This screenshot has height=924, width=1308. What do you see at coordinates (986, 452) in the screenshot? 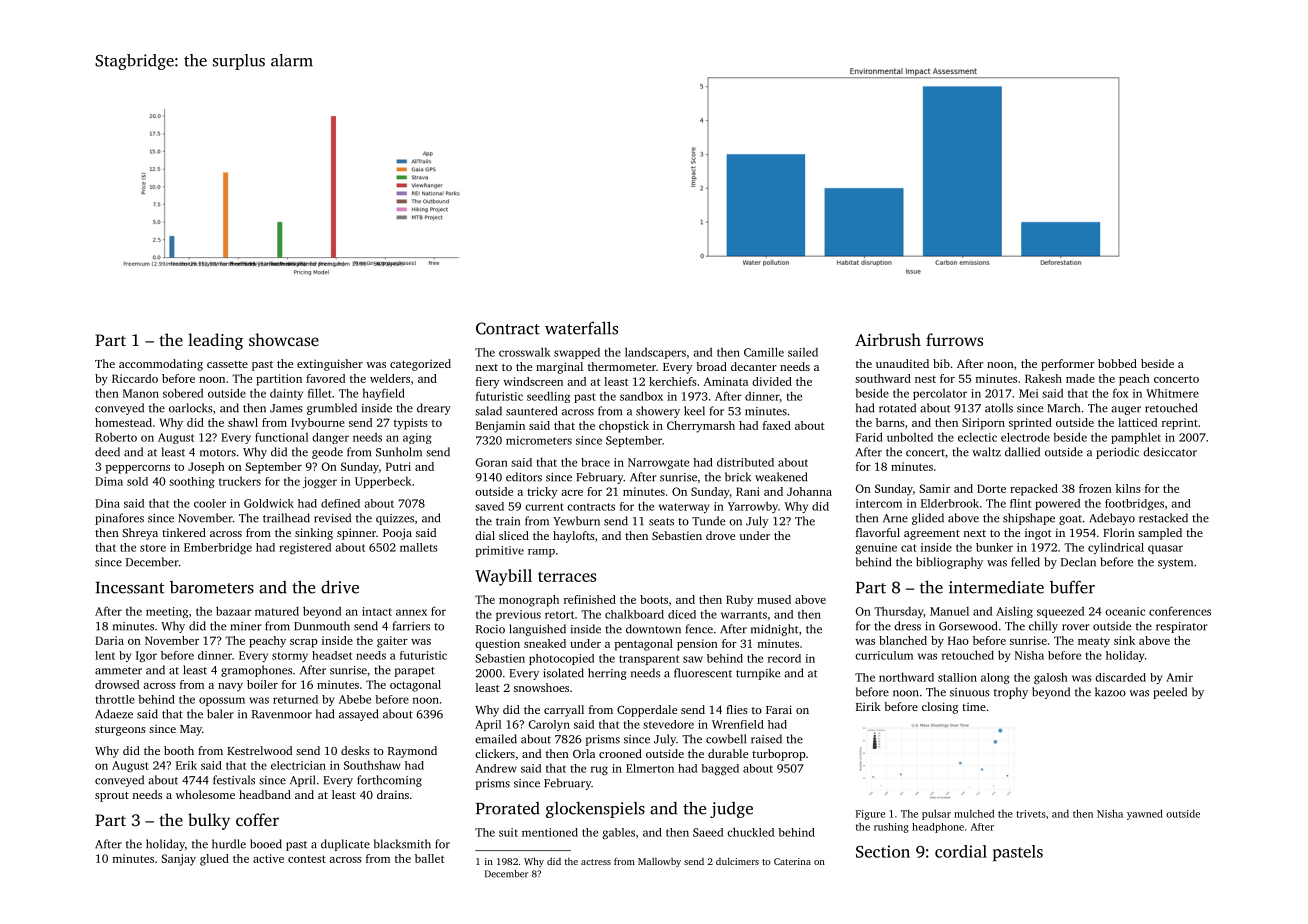
I see `waltz` at bounding box center [986, 452].
